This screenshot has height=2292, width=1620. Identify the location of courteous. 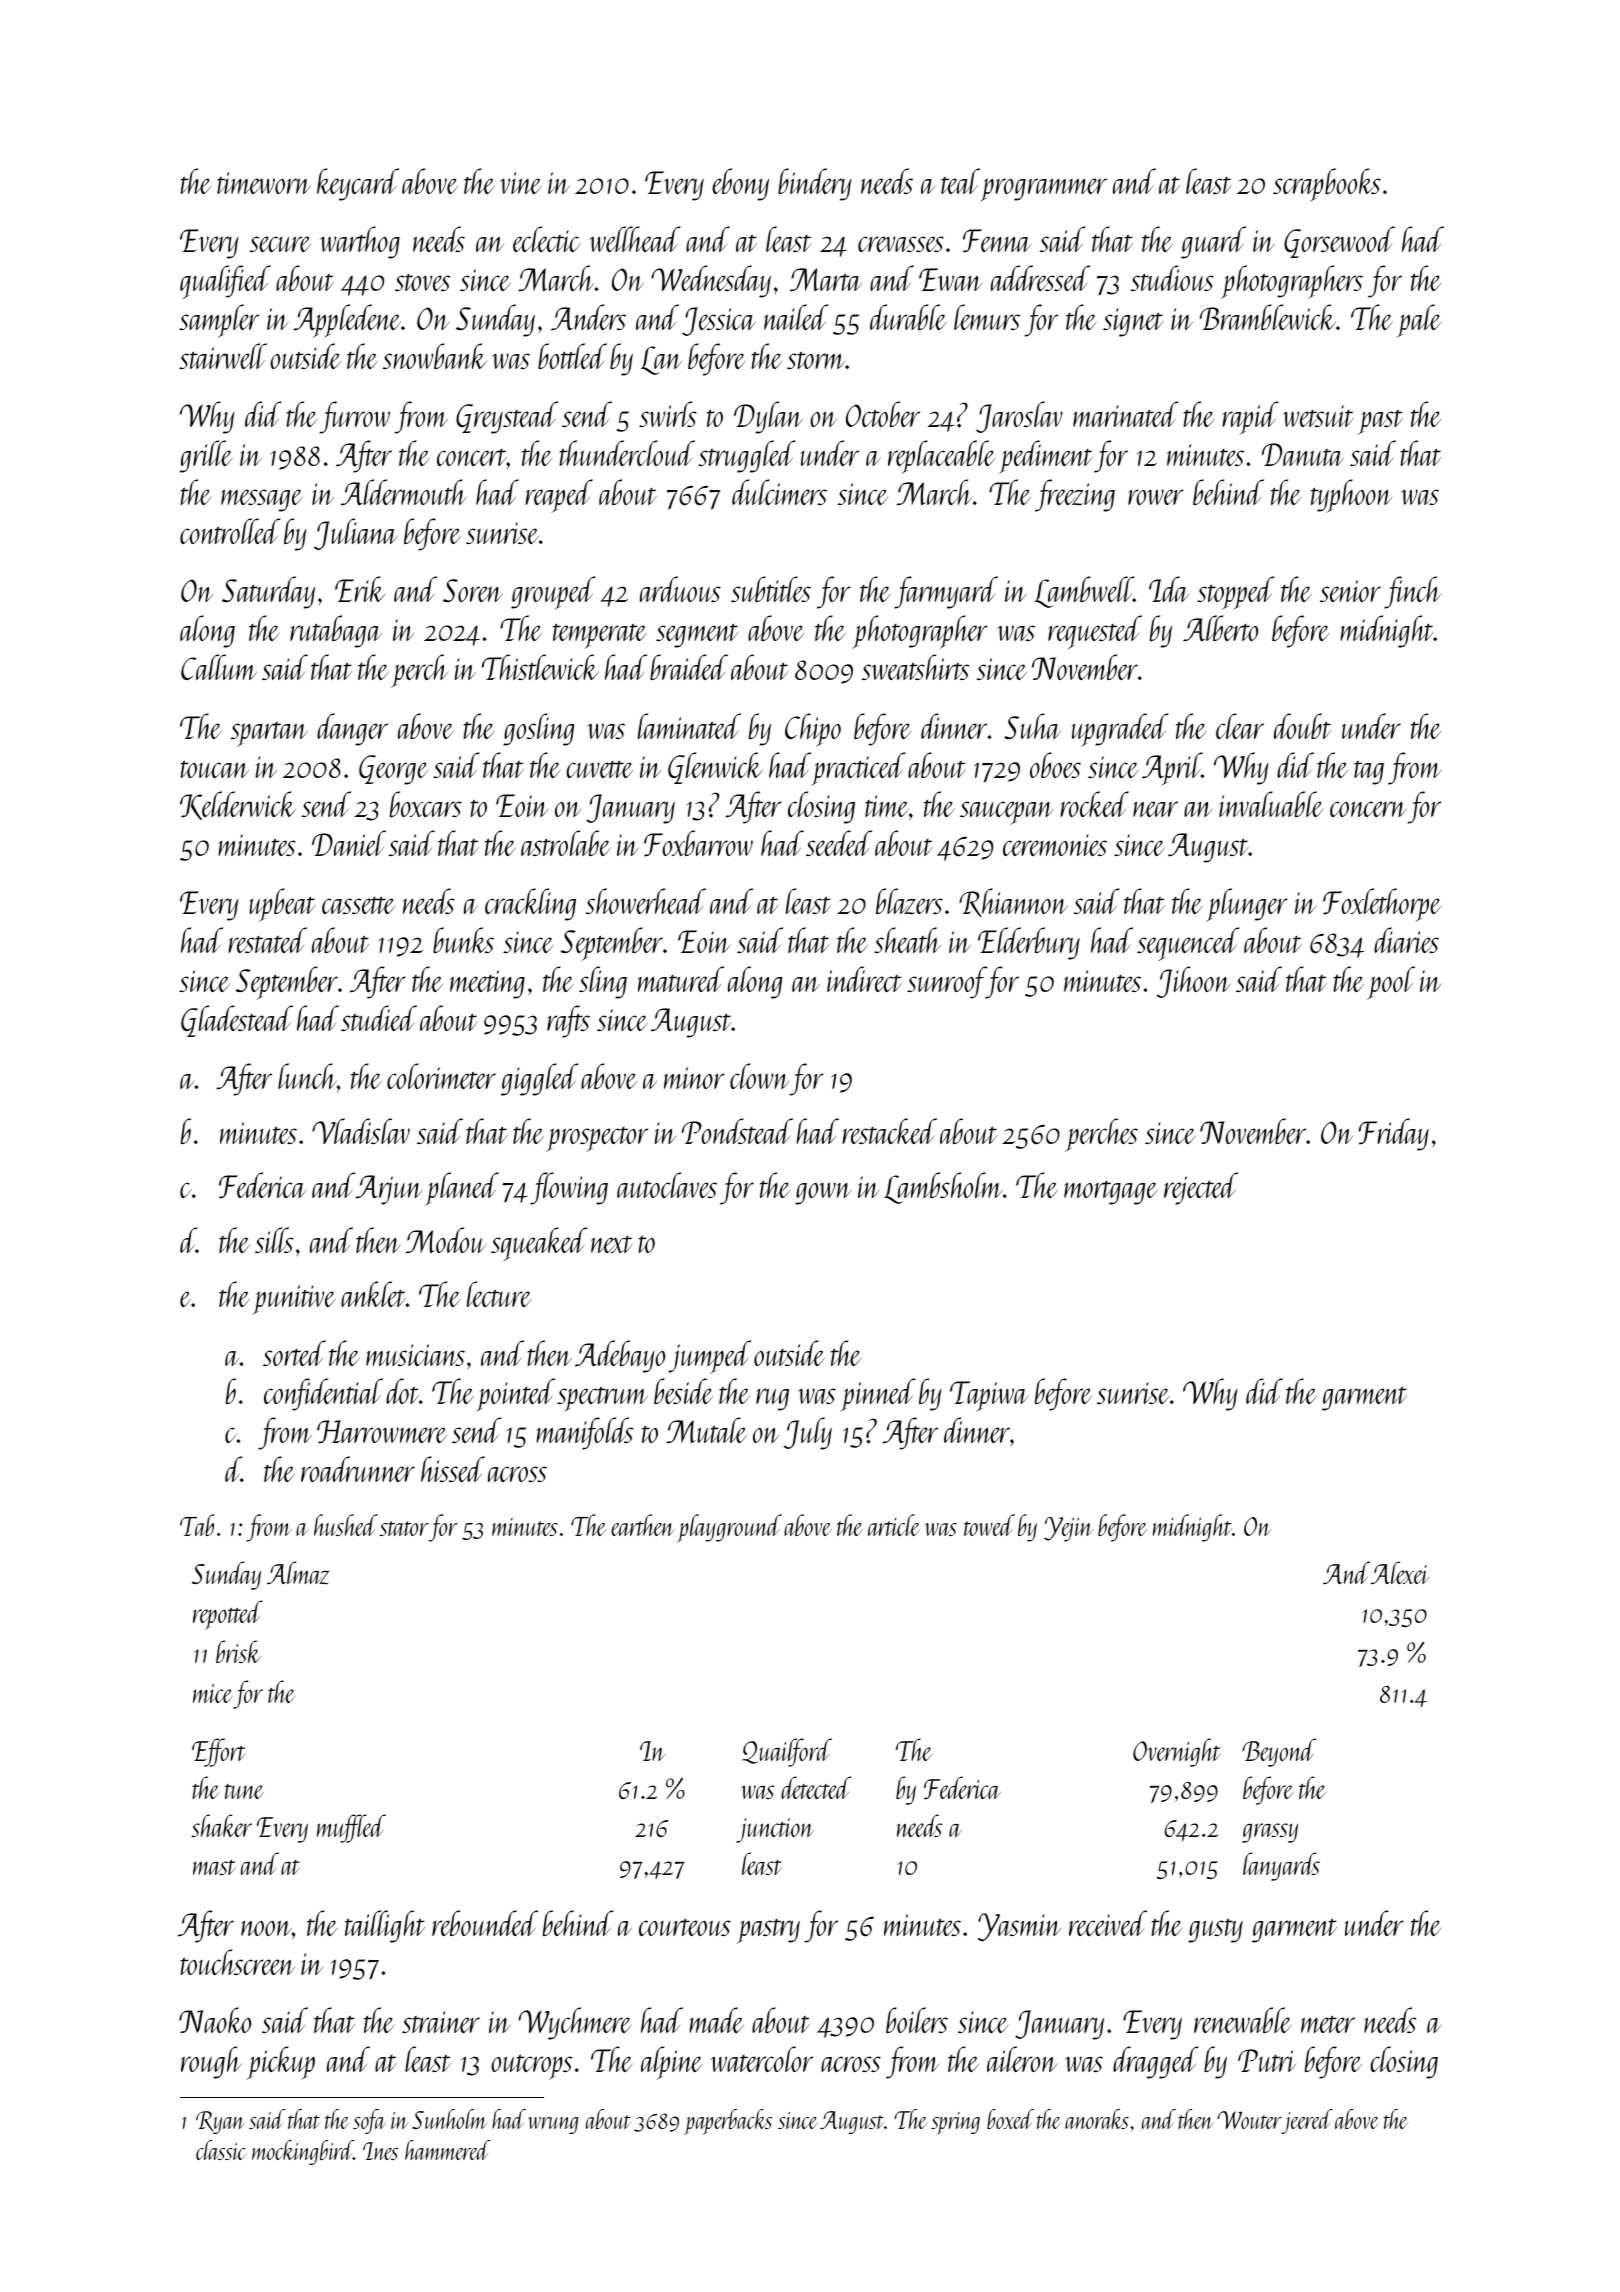
(685, 1927).
